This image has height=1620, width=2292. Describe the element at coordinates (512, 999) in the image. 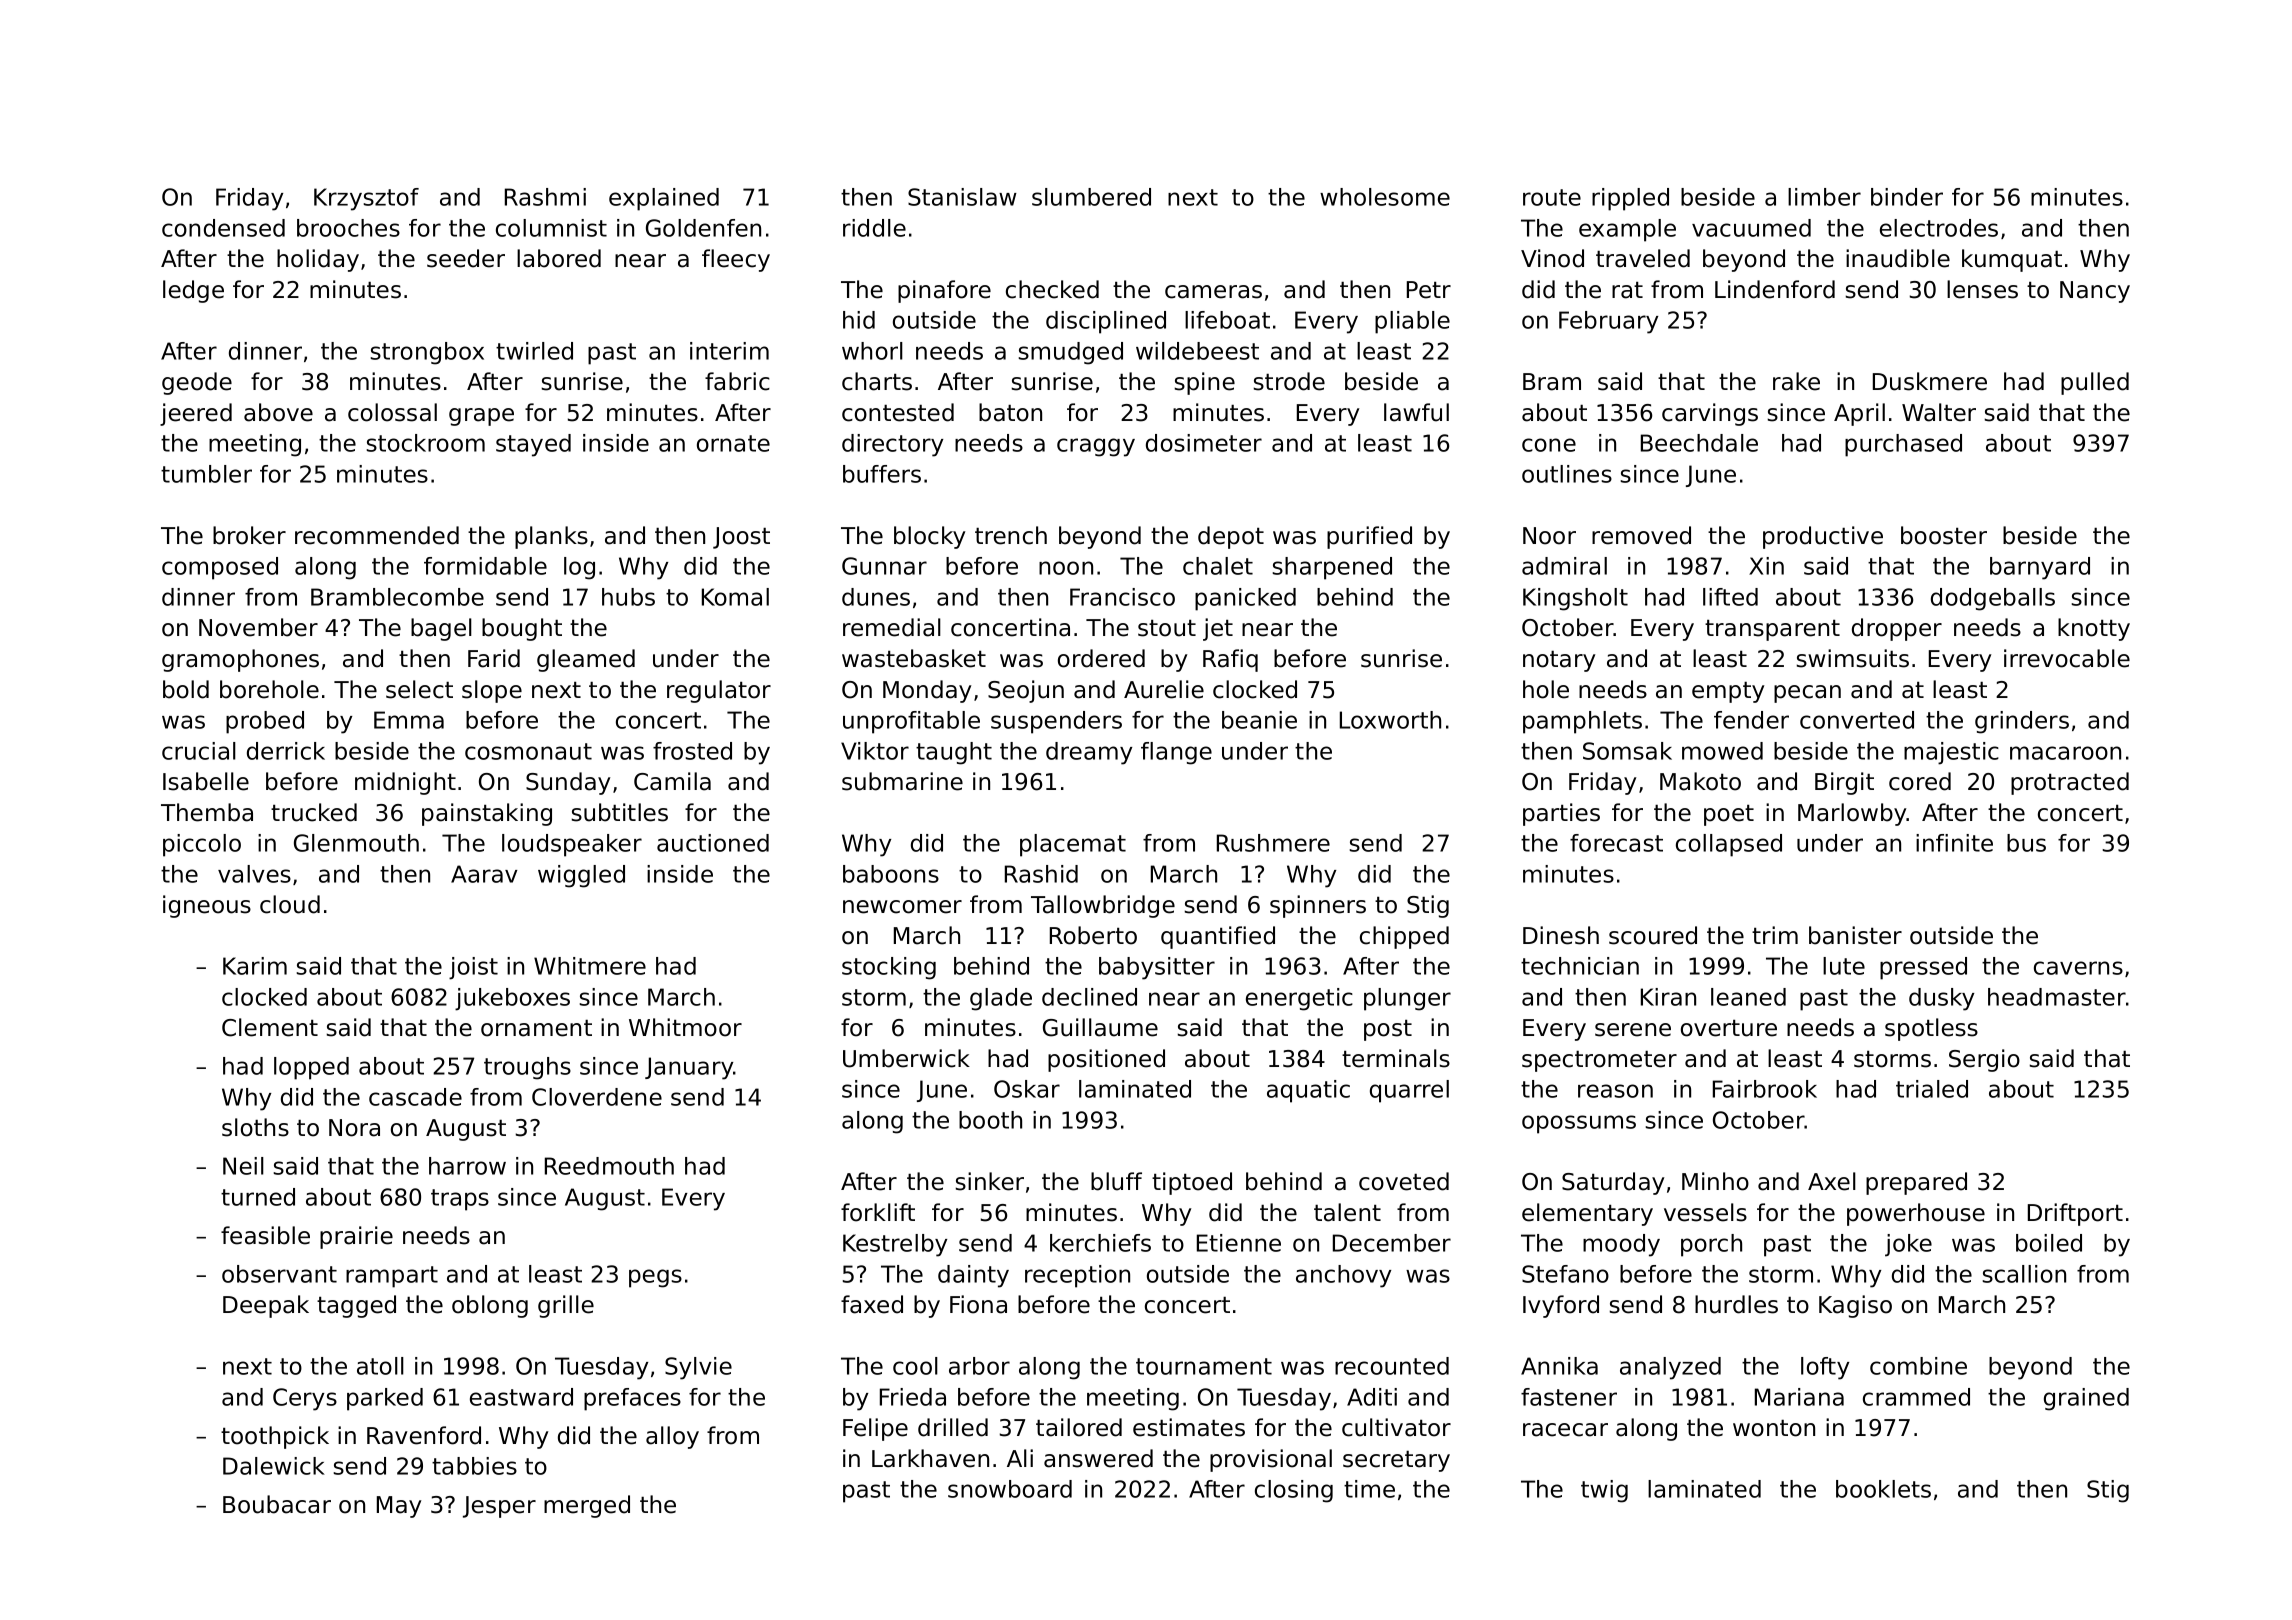

I see `jukeboxes` at that location.
